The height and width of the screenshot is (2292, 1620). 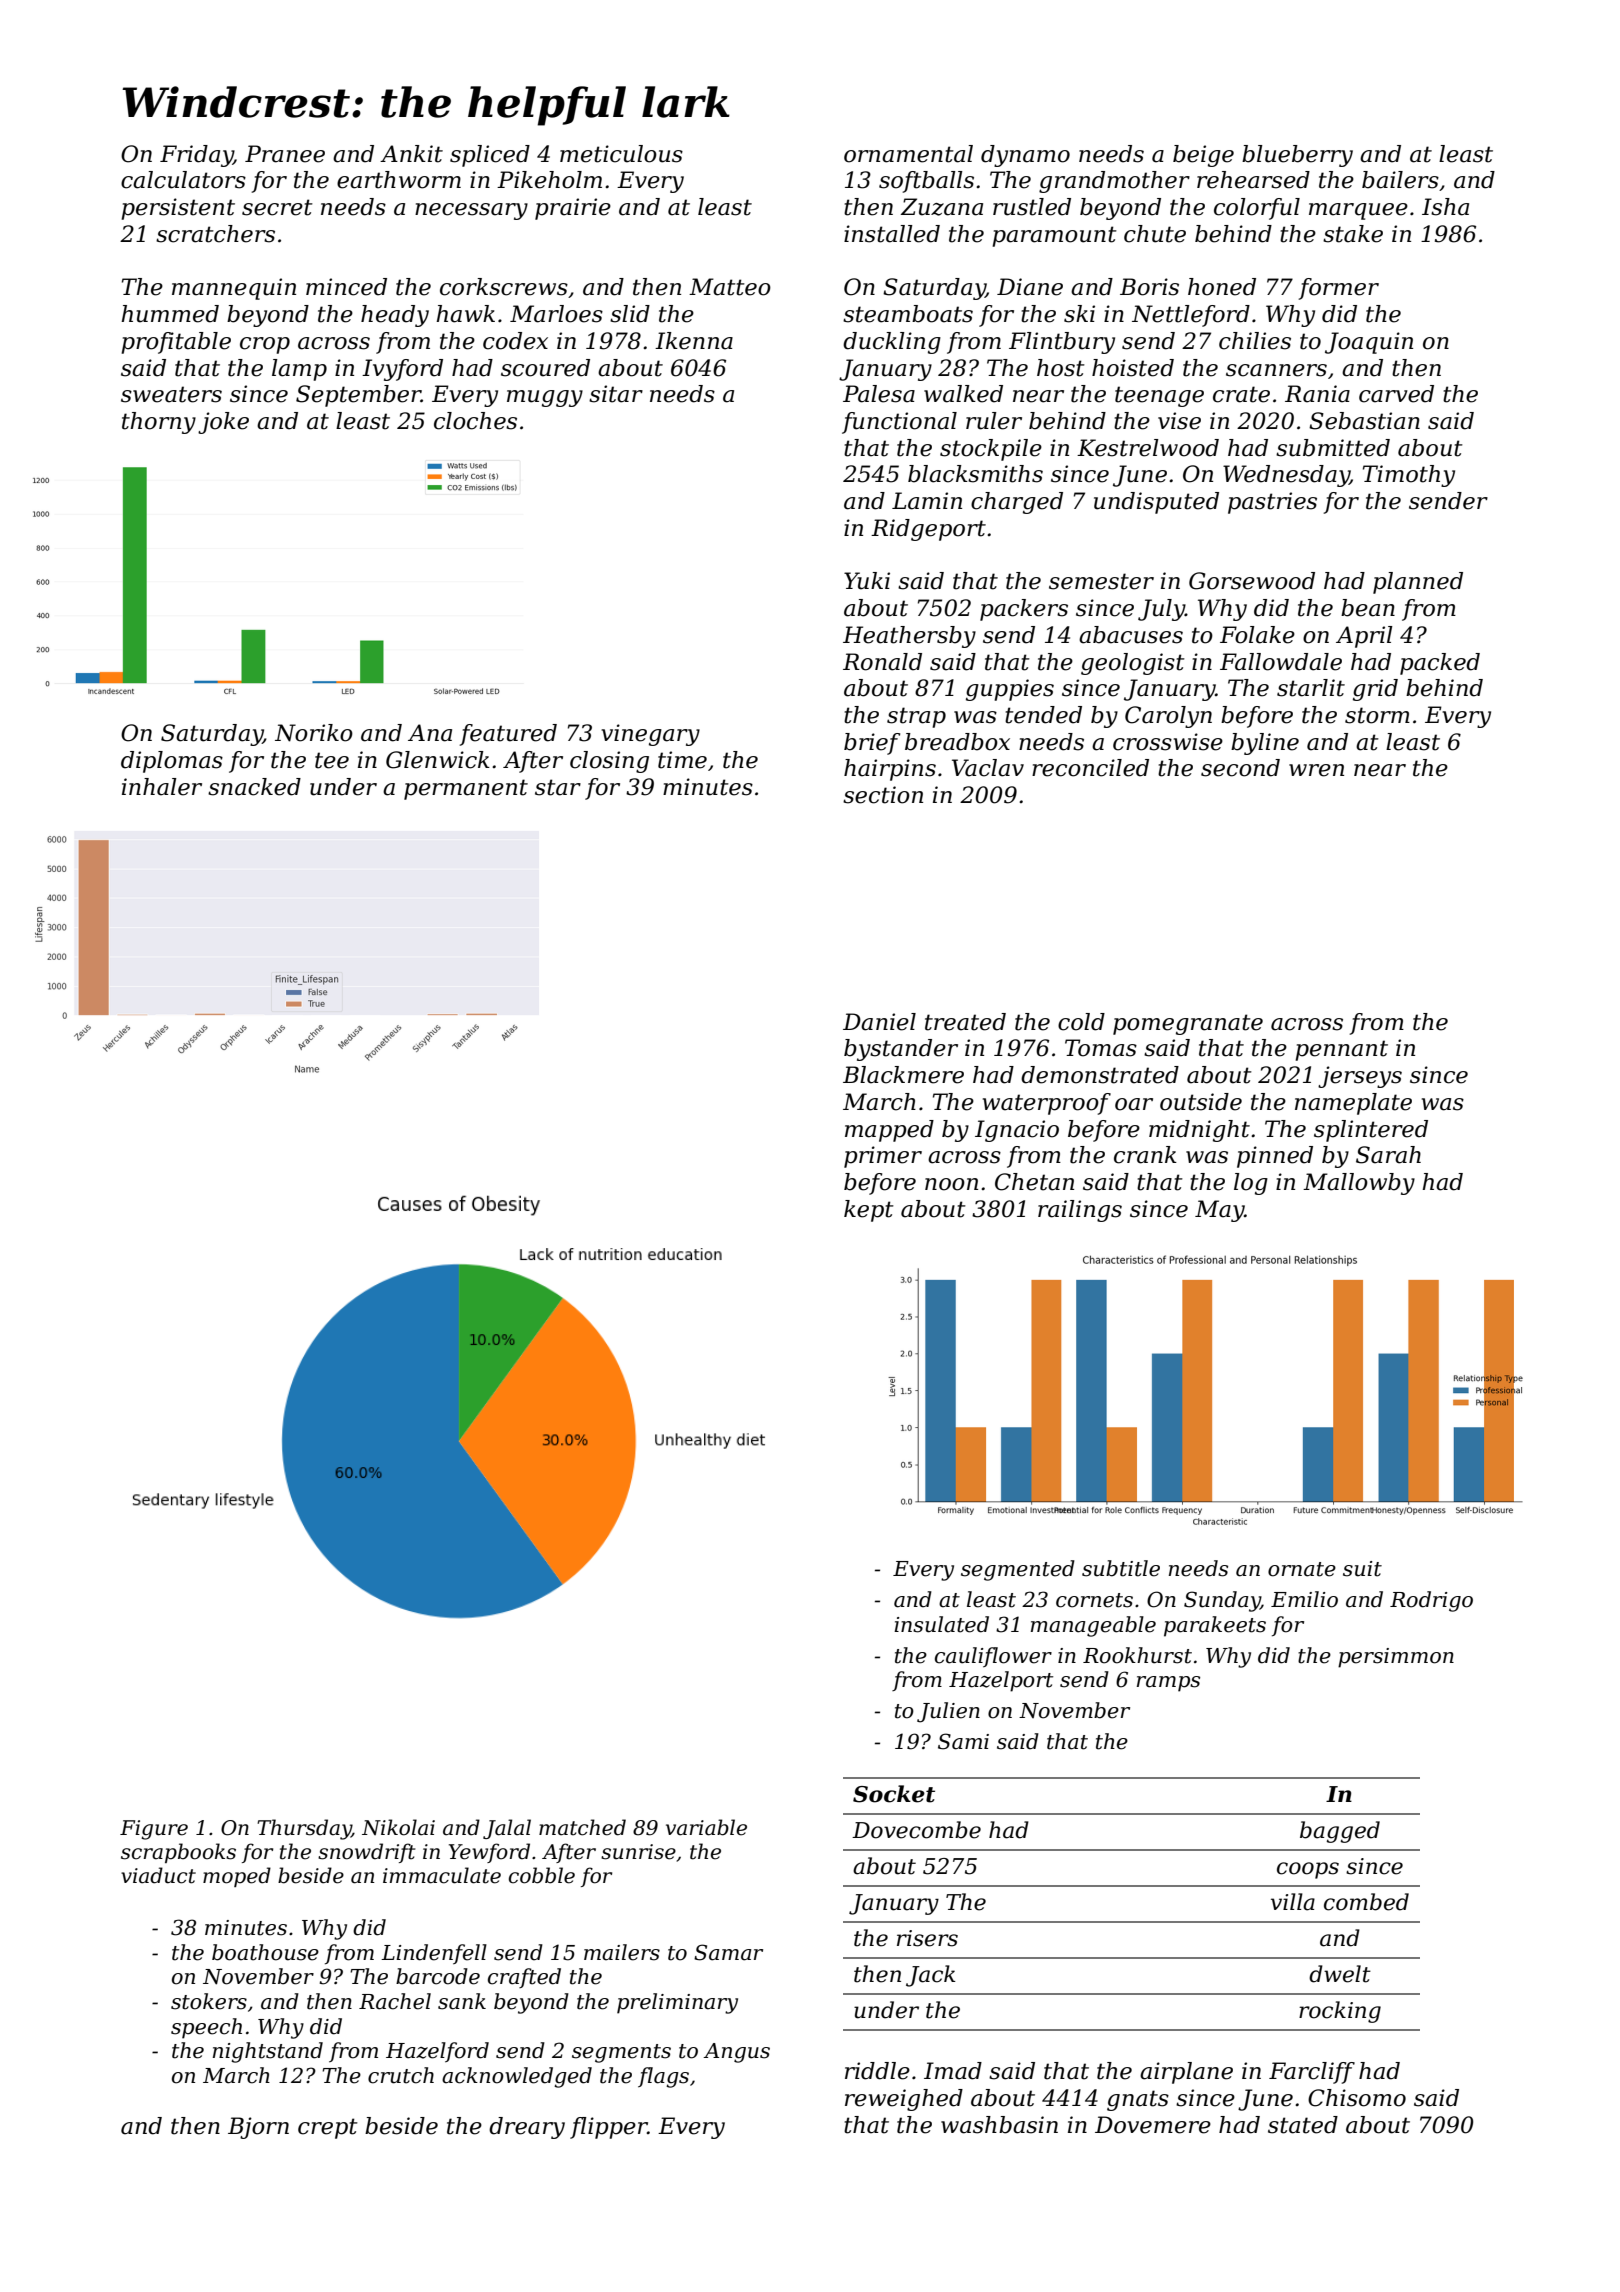 What do you see at coordinates (694, 341) in the screenshot?
I see `Ikenna` at bounding box center [694, 341].
